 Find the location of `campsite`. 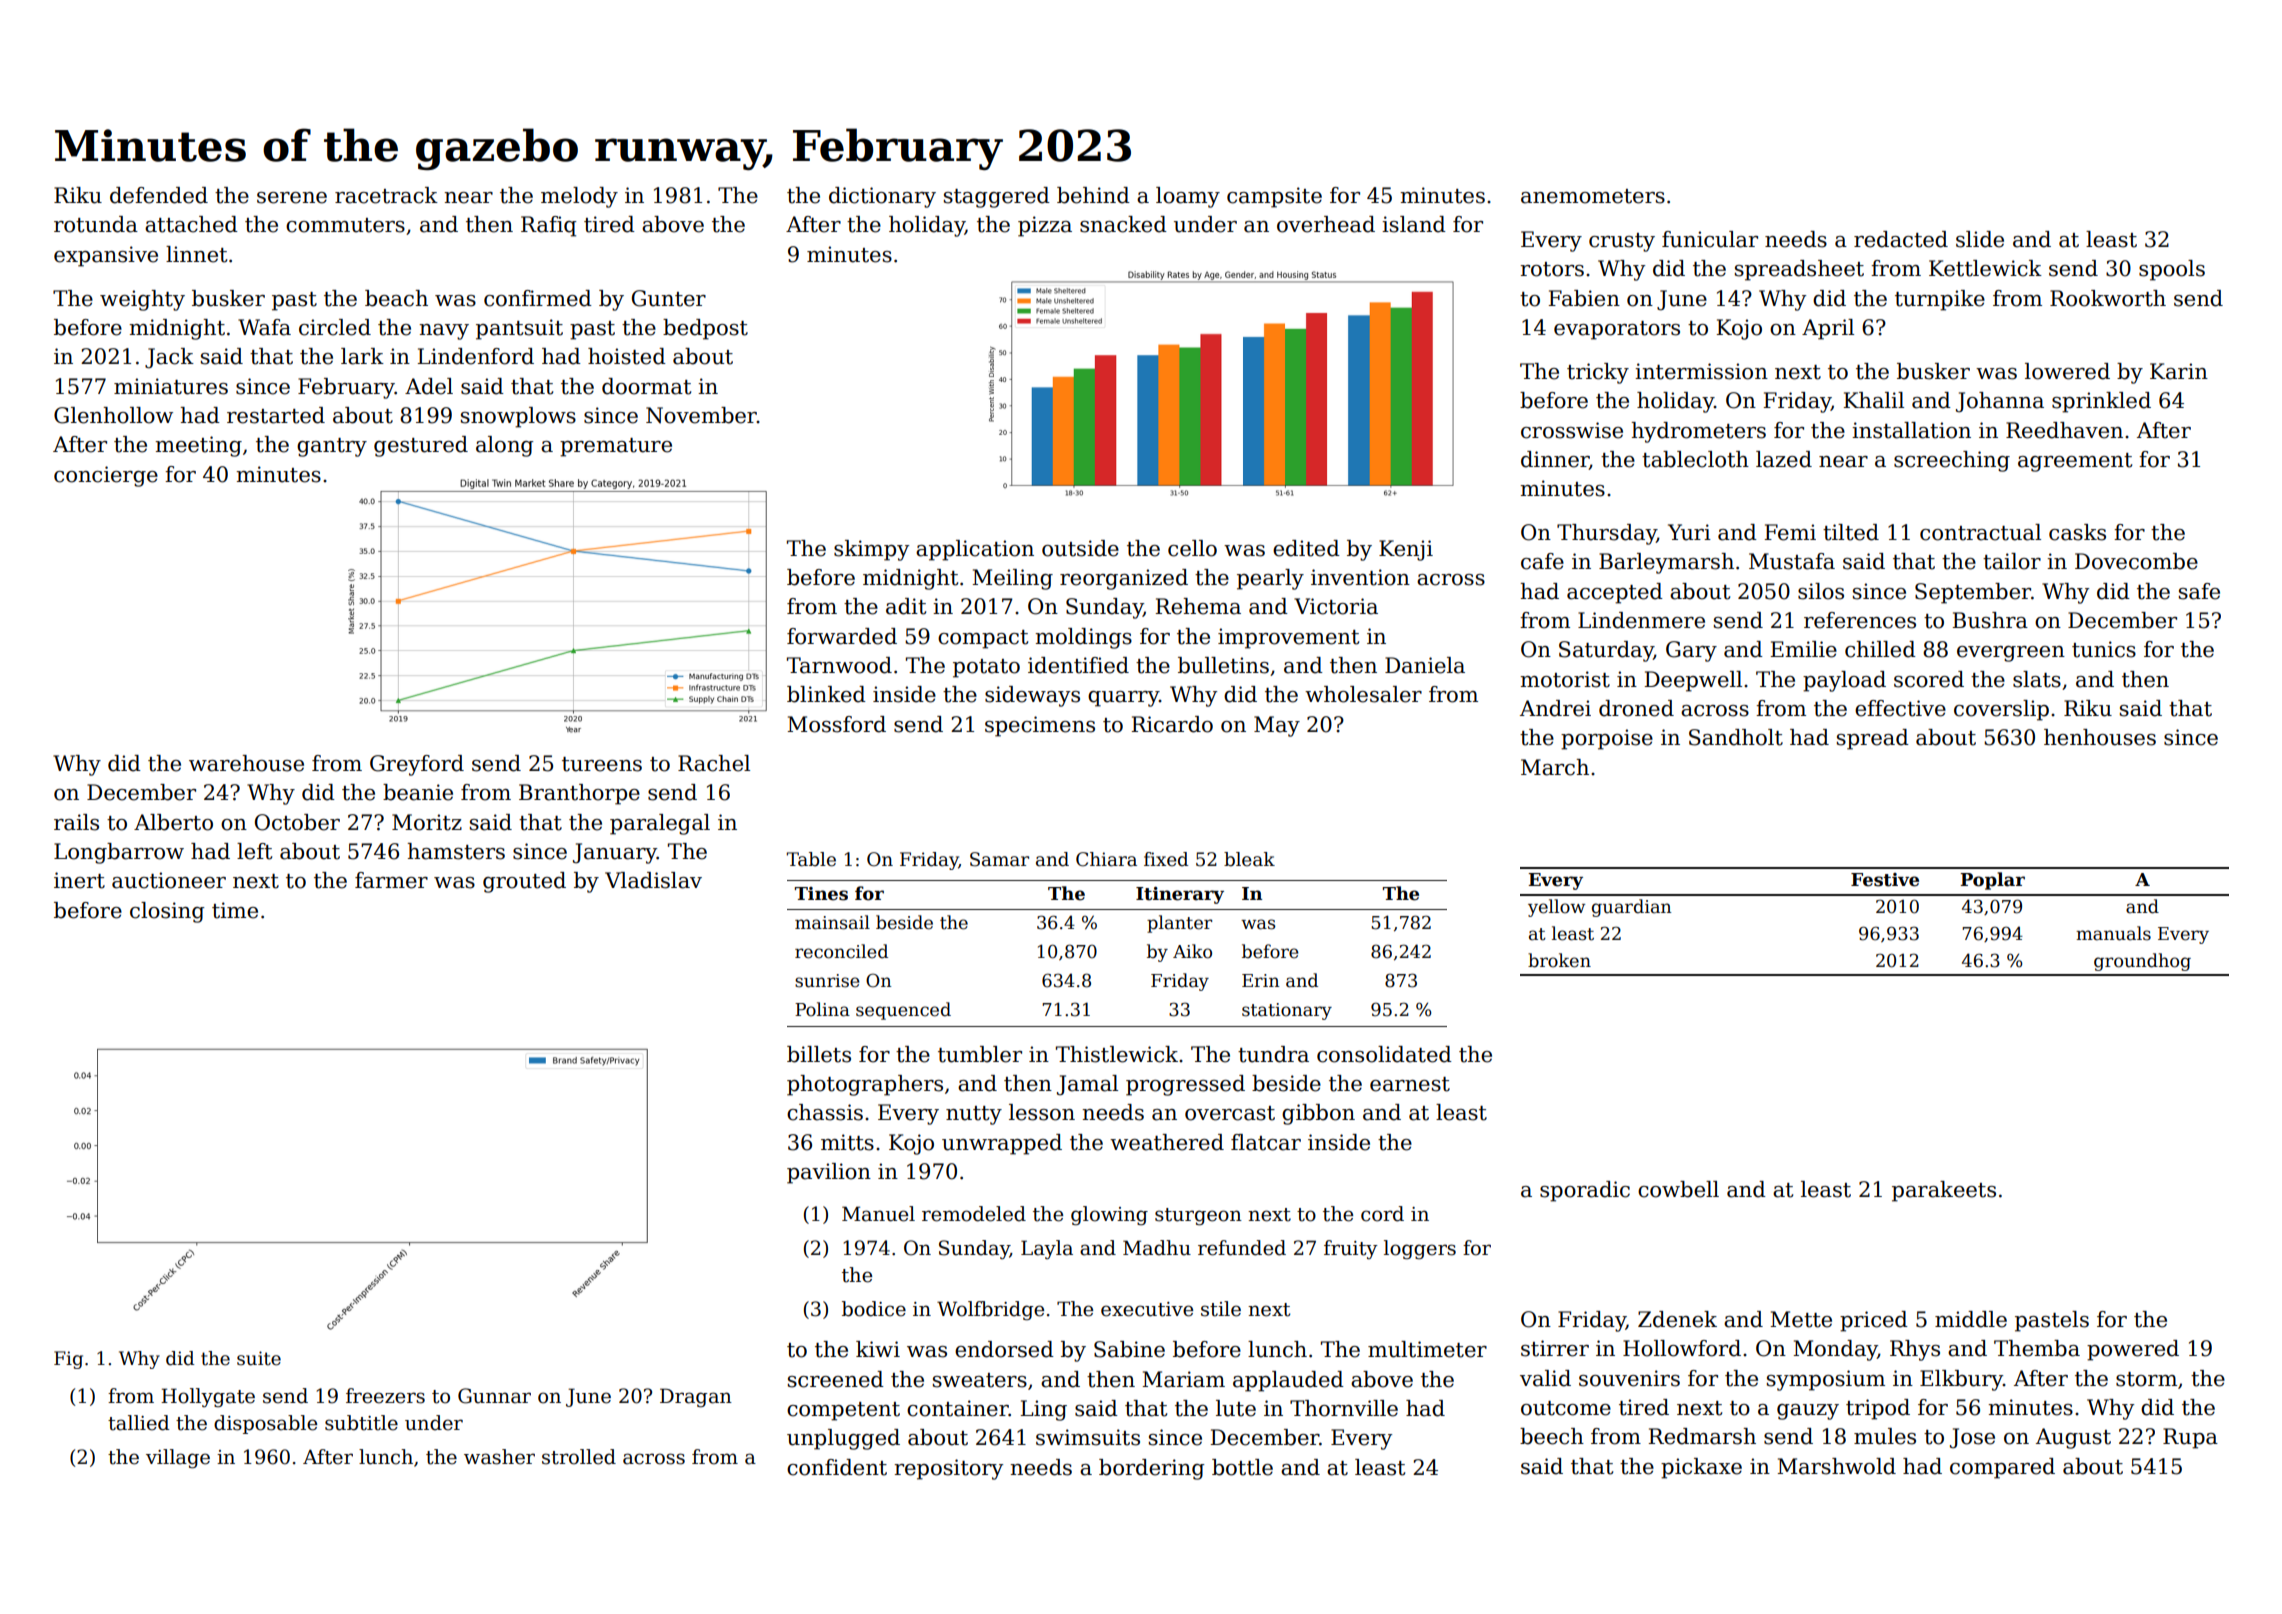

campsite is located at coordinates (1274, 197).
